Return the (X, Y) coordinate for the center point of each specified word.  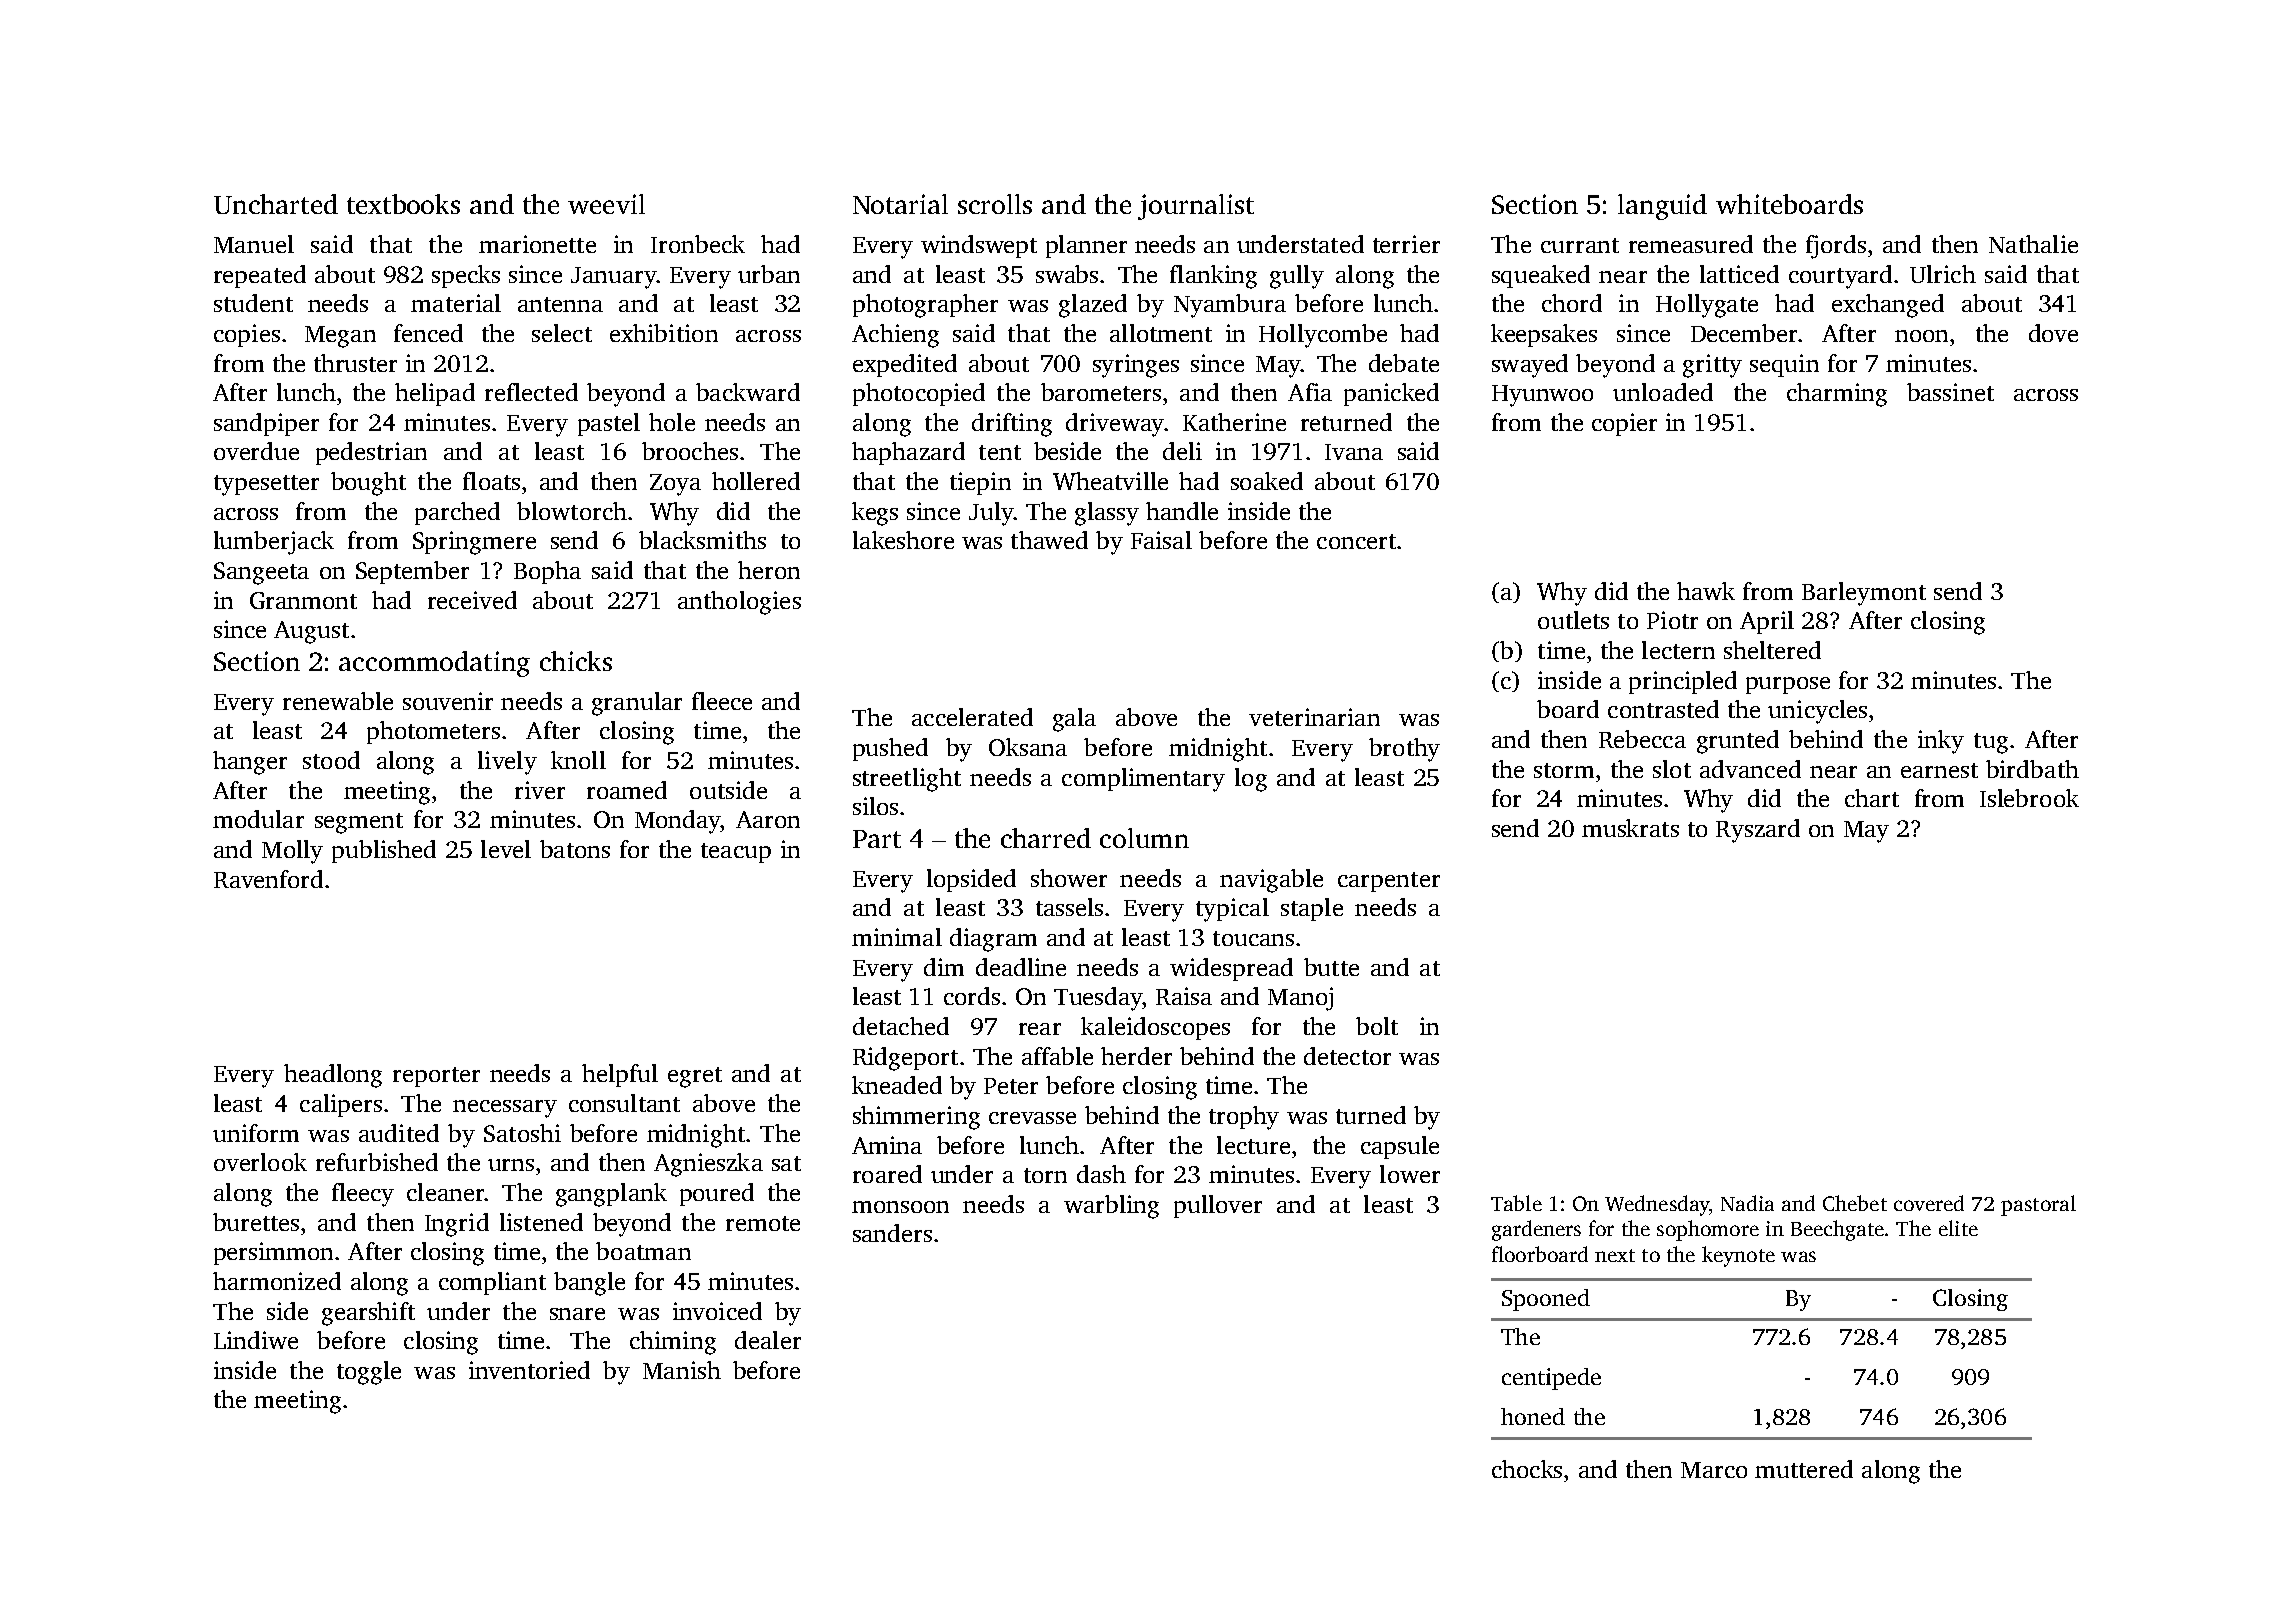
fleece (722, 701)
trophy (1244, 1118)
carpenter (1389, 882)
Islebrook (2029, 798)
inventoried (529, 1370)
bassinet (1950, 392)
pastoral (2038, 1205)
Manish (682, 1370)
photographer (925, 306)
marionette (537, 244)
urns (511, 1165)
